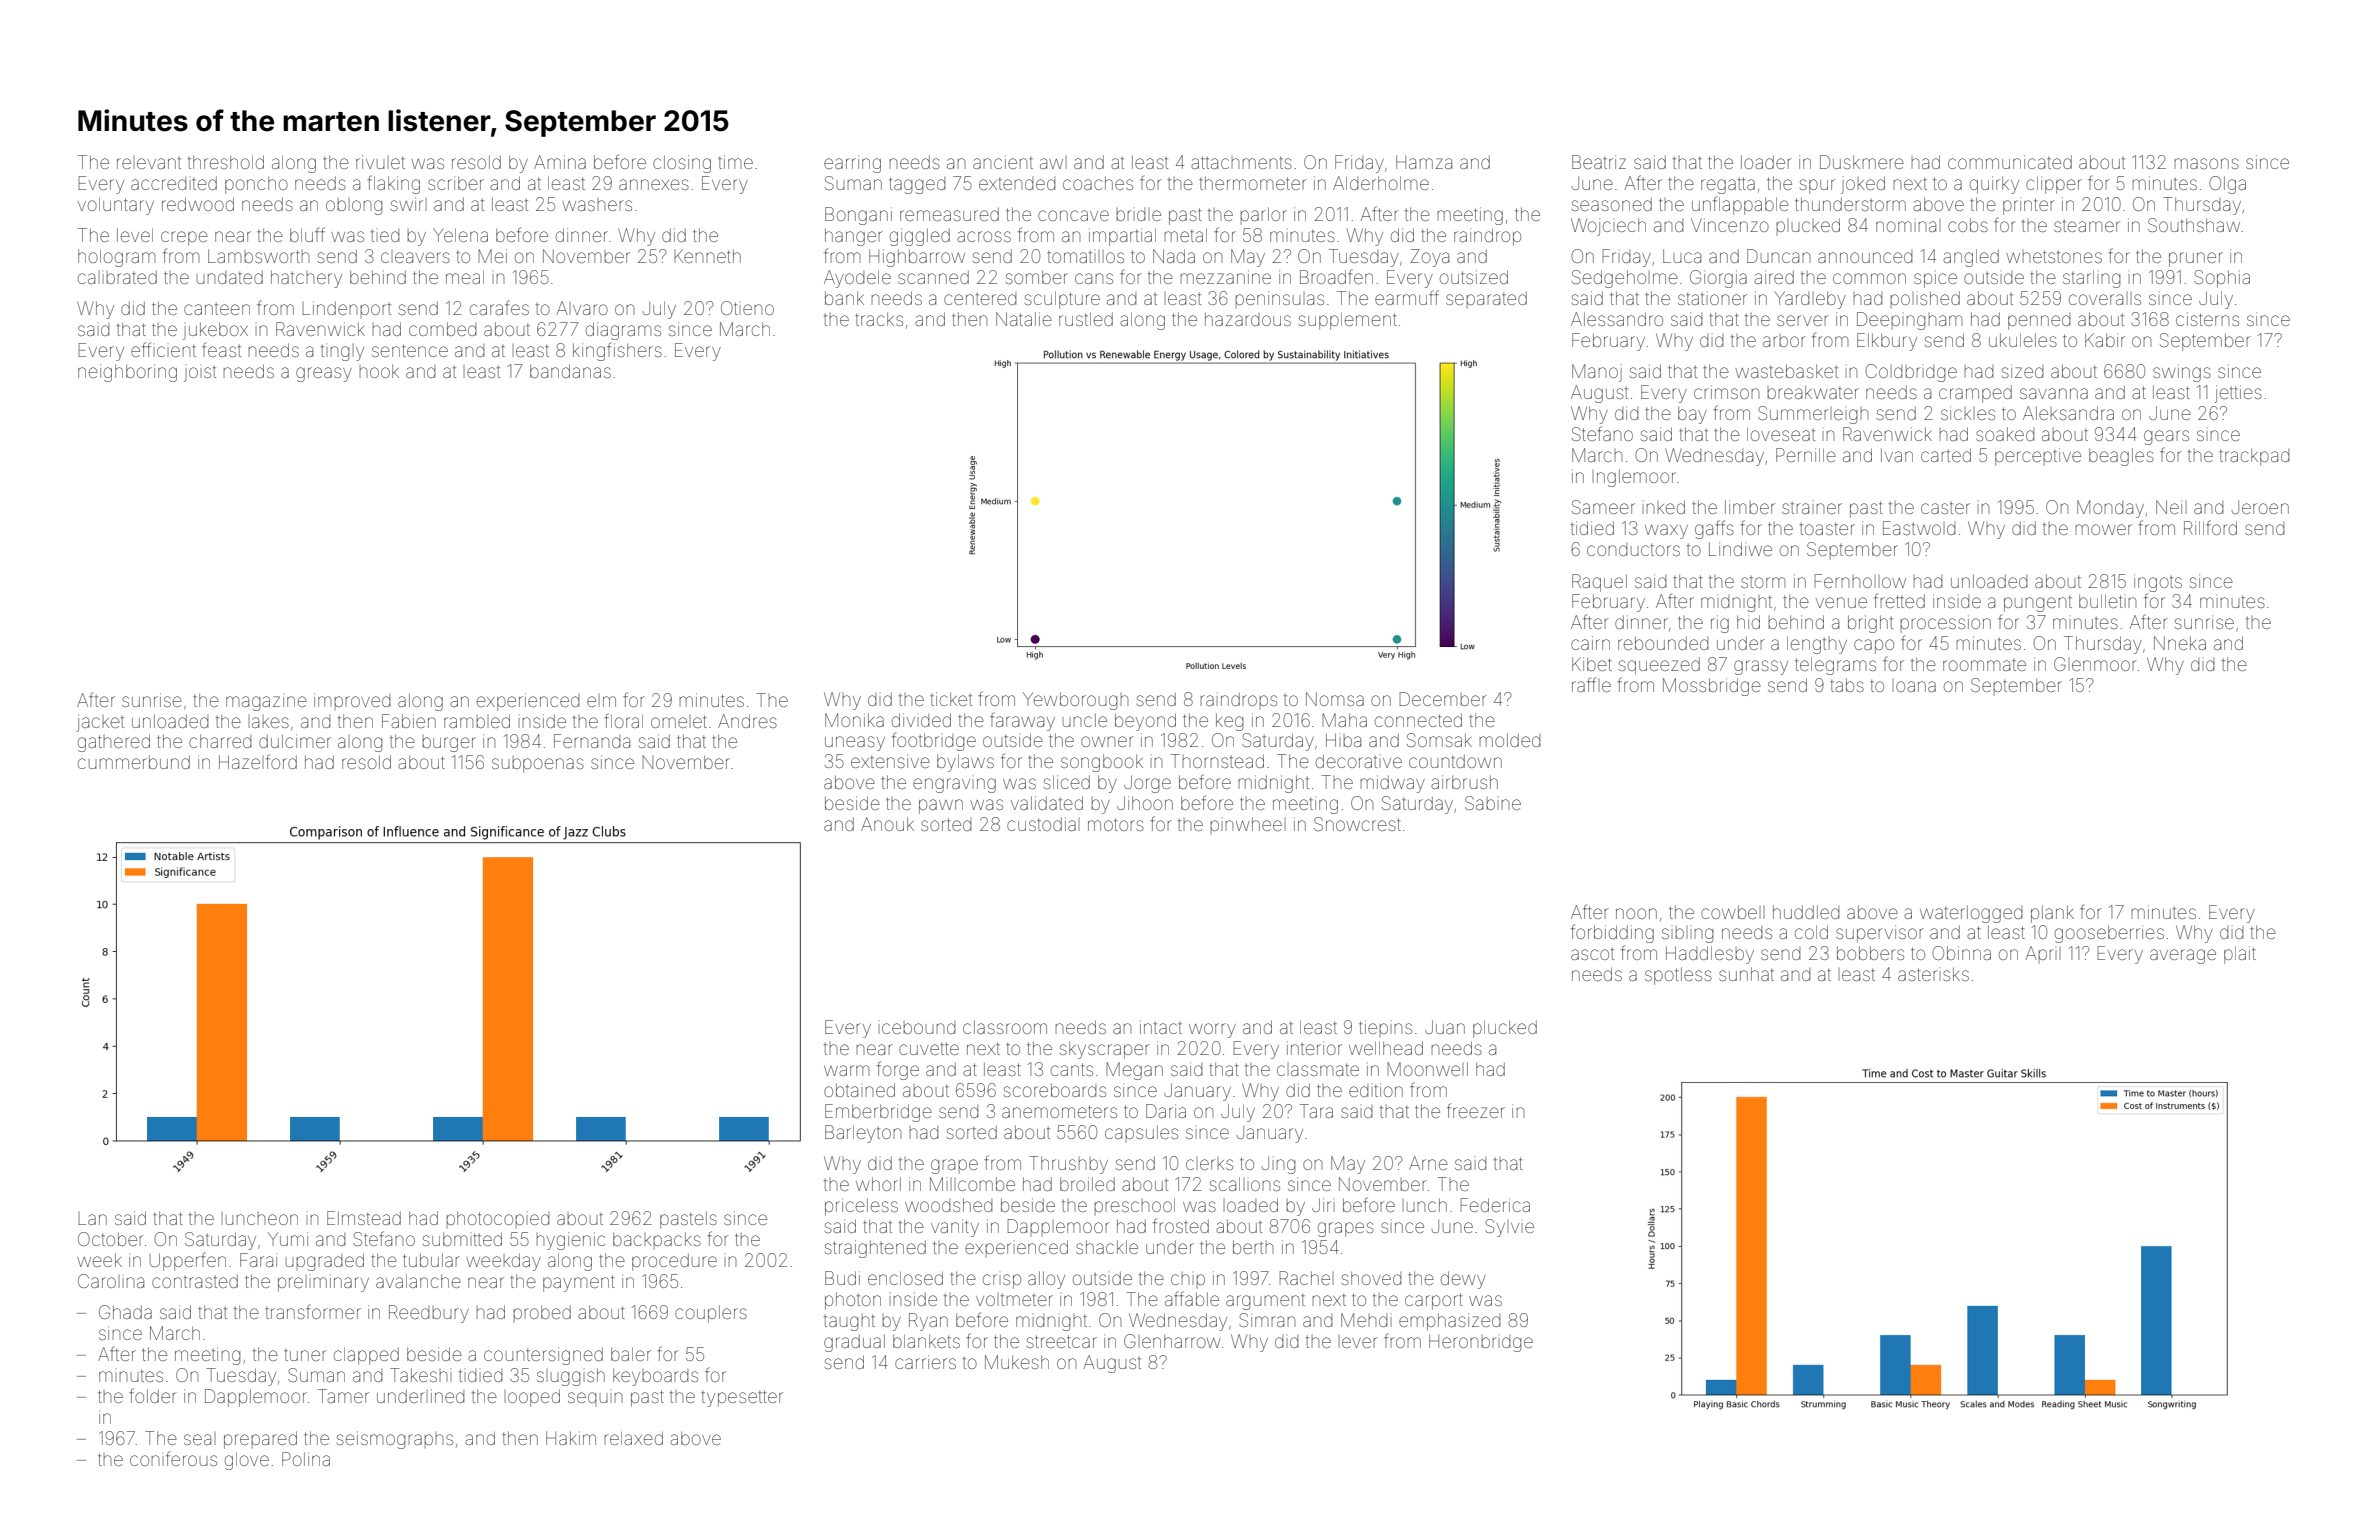 Image resolution: width=2368 pixels, height=1532 pixels. What do you see at coordinates (538, 764) in the screenshot?
I see `subpoenas` at bounding box center [538, 764].
